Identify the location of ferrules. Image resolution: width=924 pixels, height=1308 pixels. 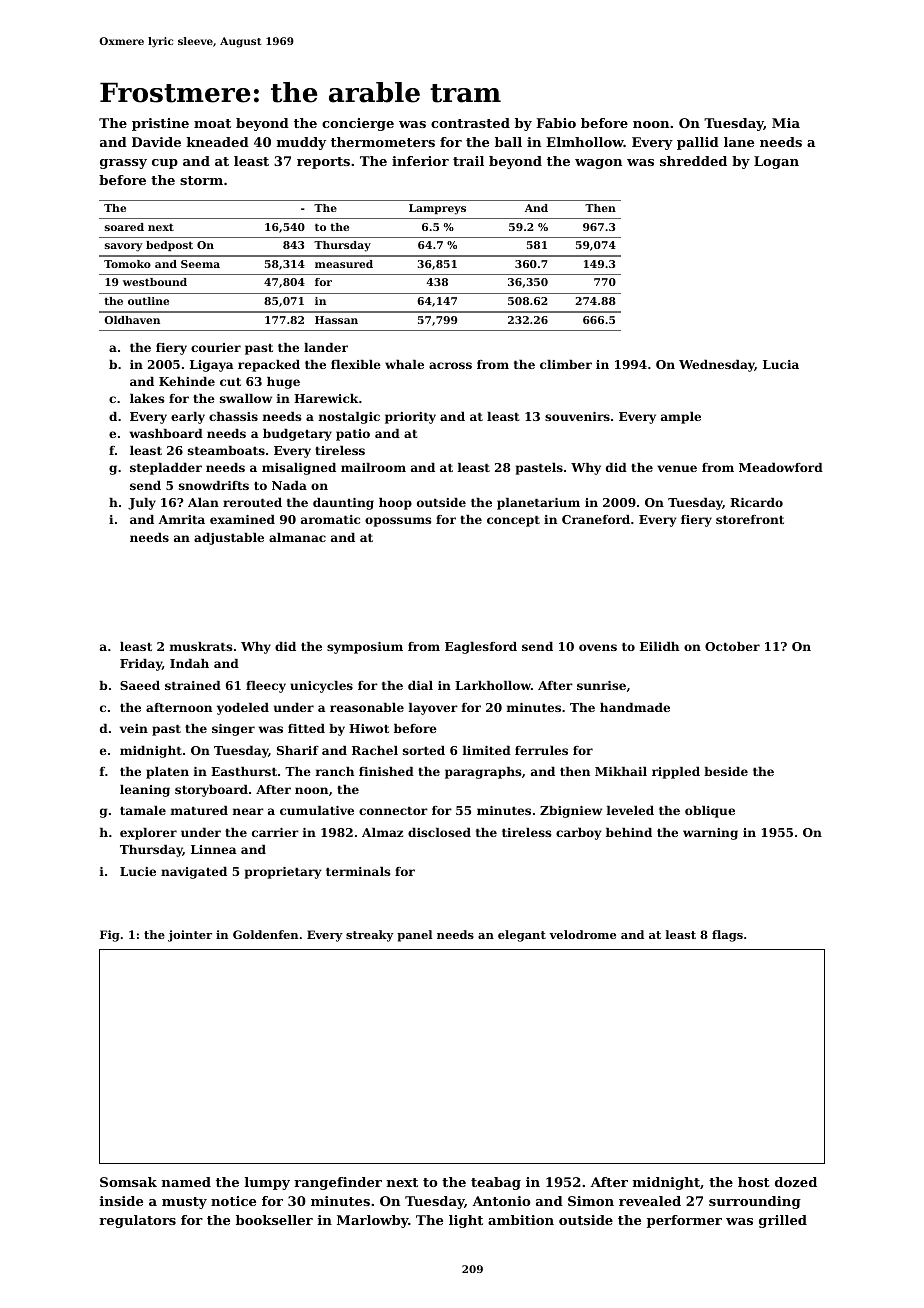
(541, 750).
